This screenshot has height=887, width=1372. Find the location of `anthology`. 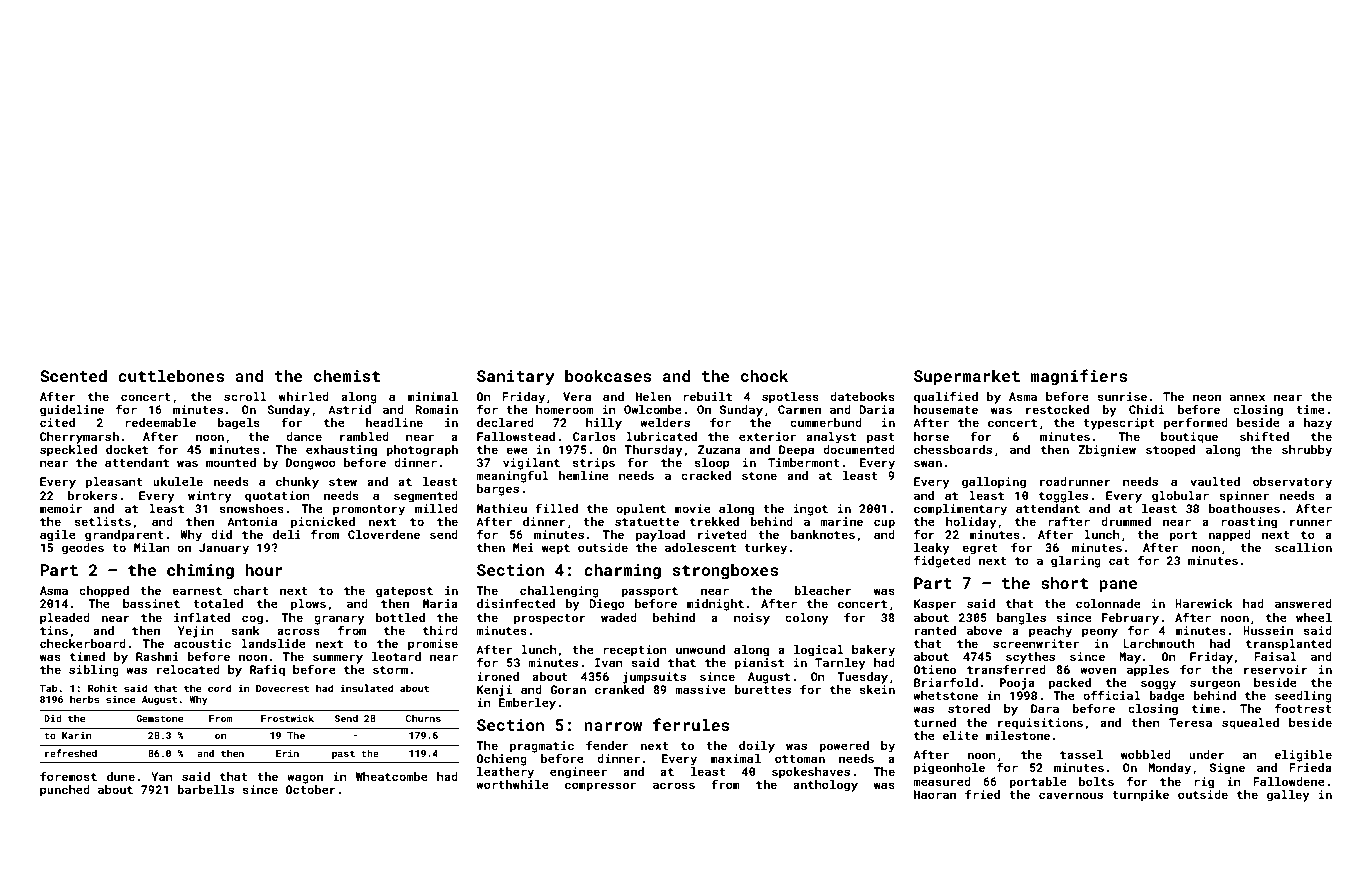

anthology is located at coordinates (825, 786).
